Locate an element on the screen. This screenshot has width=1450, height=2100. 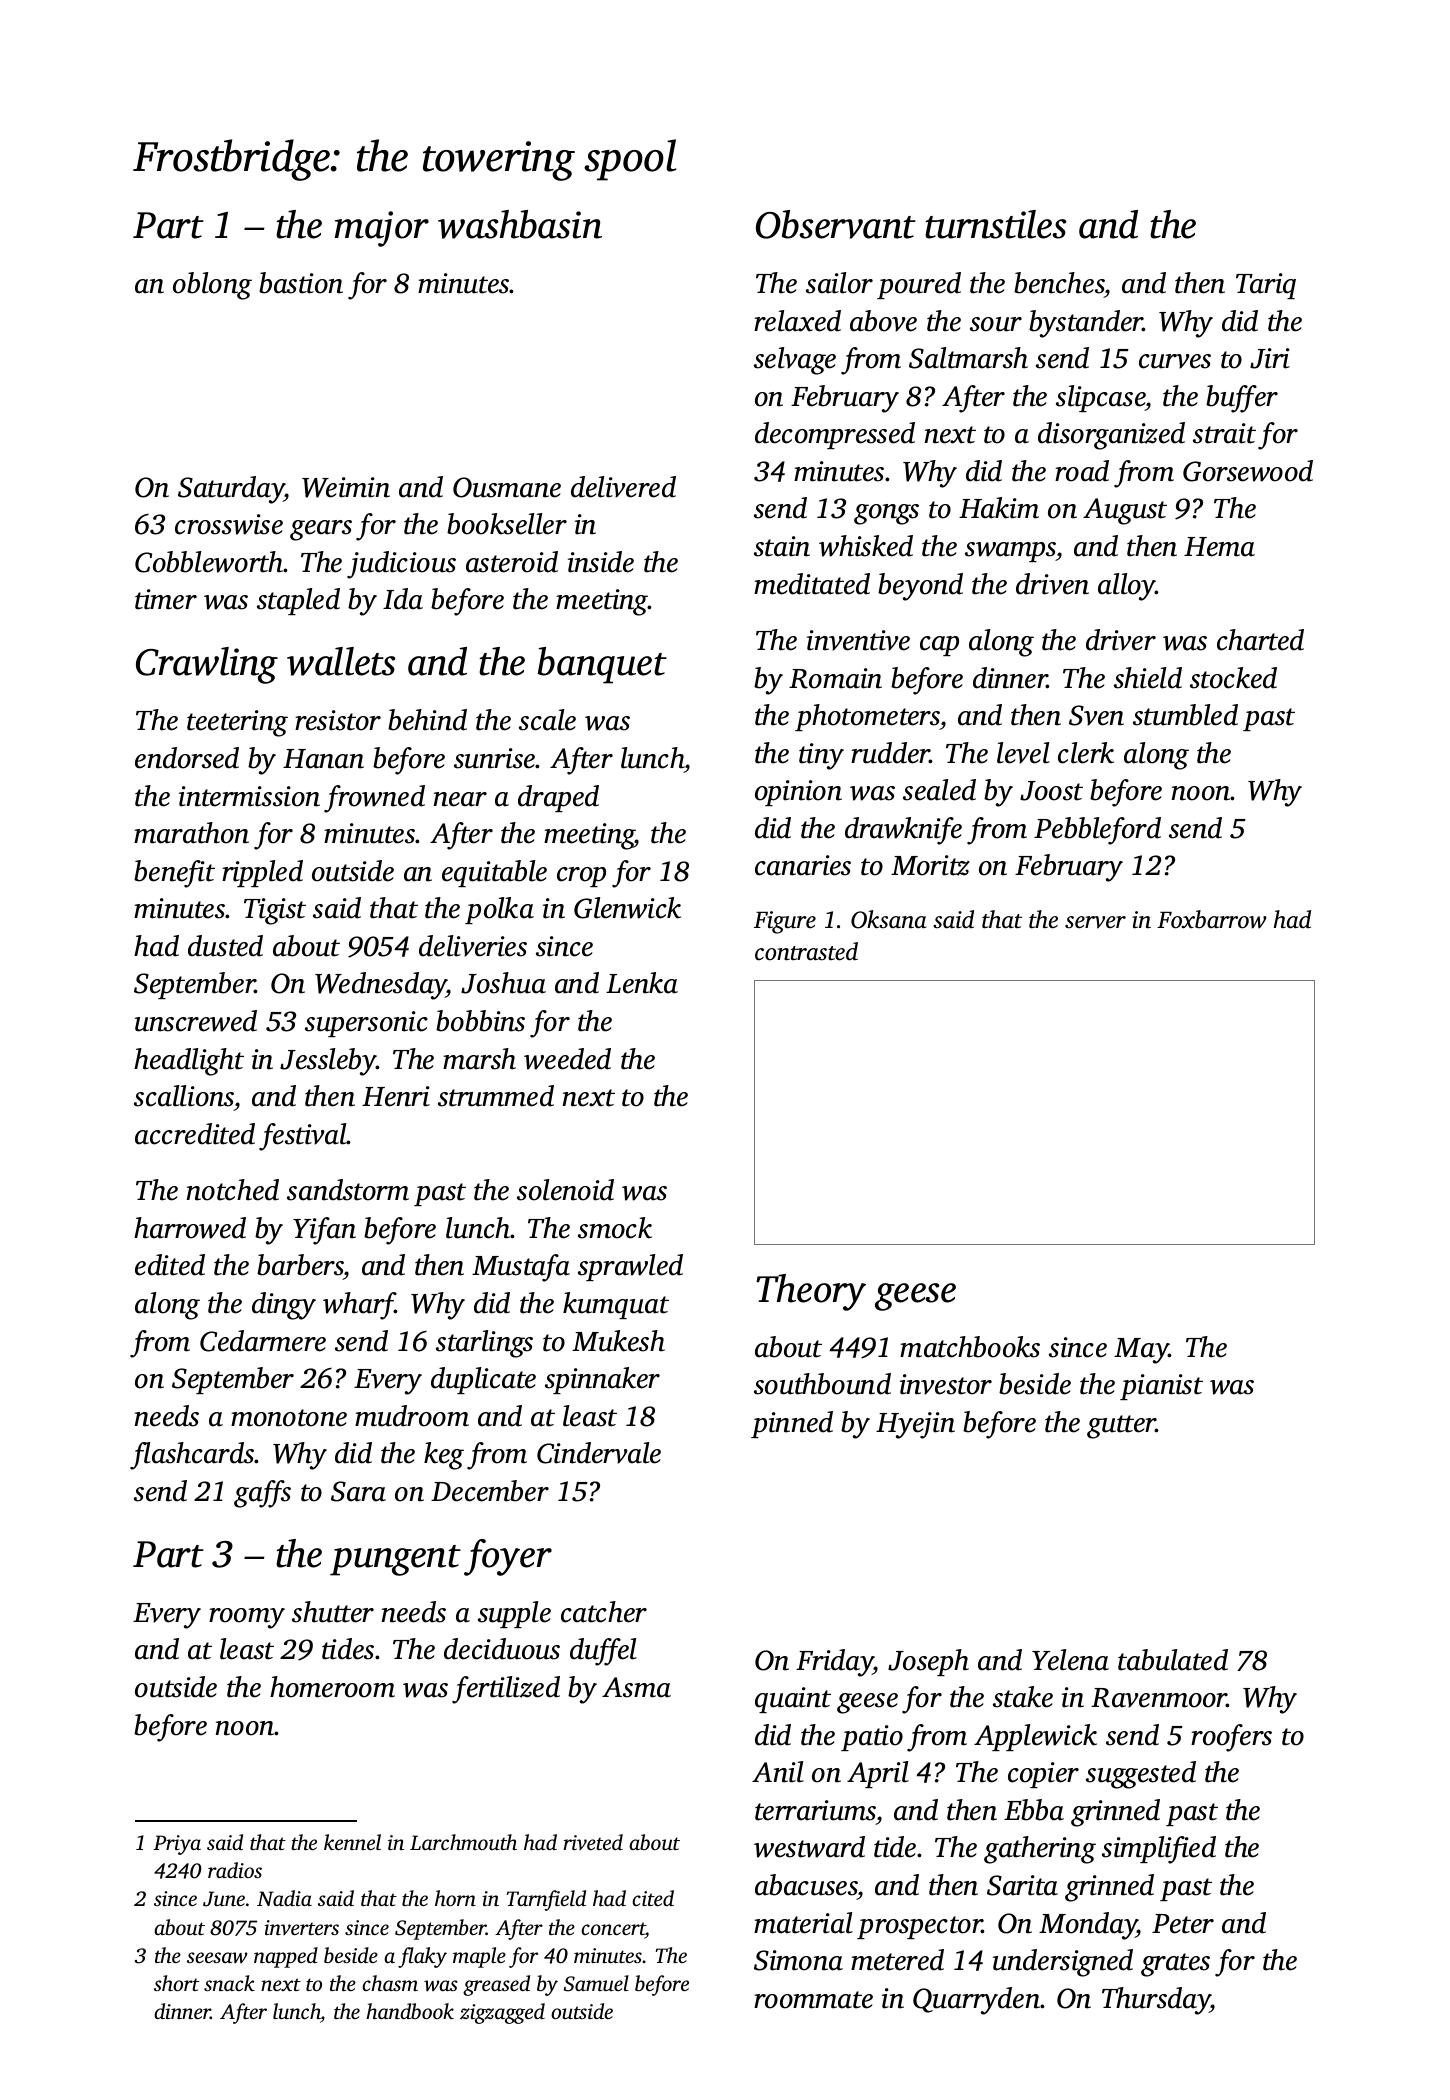
opinion is located at coordinates (798, 793).
